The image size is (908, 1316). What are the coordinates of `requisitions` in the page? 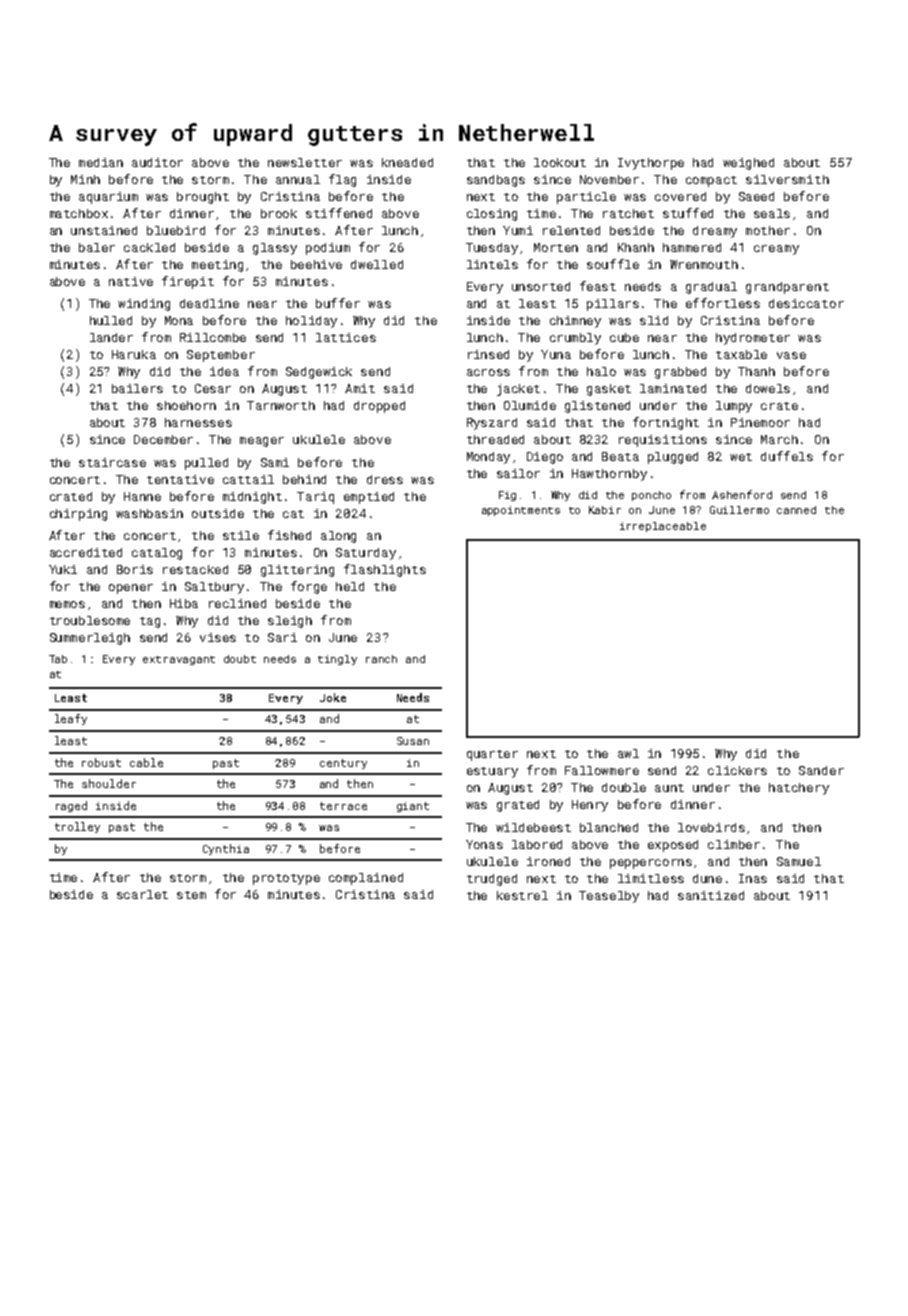 It's located at (663, 441).
